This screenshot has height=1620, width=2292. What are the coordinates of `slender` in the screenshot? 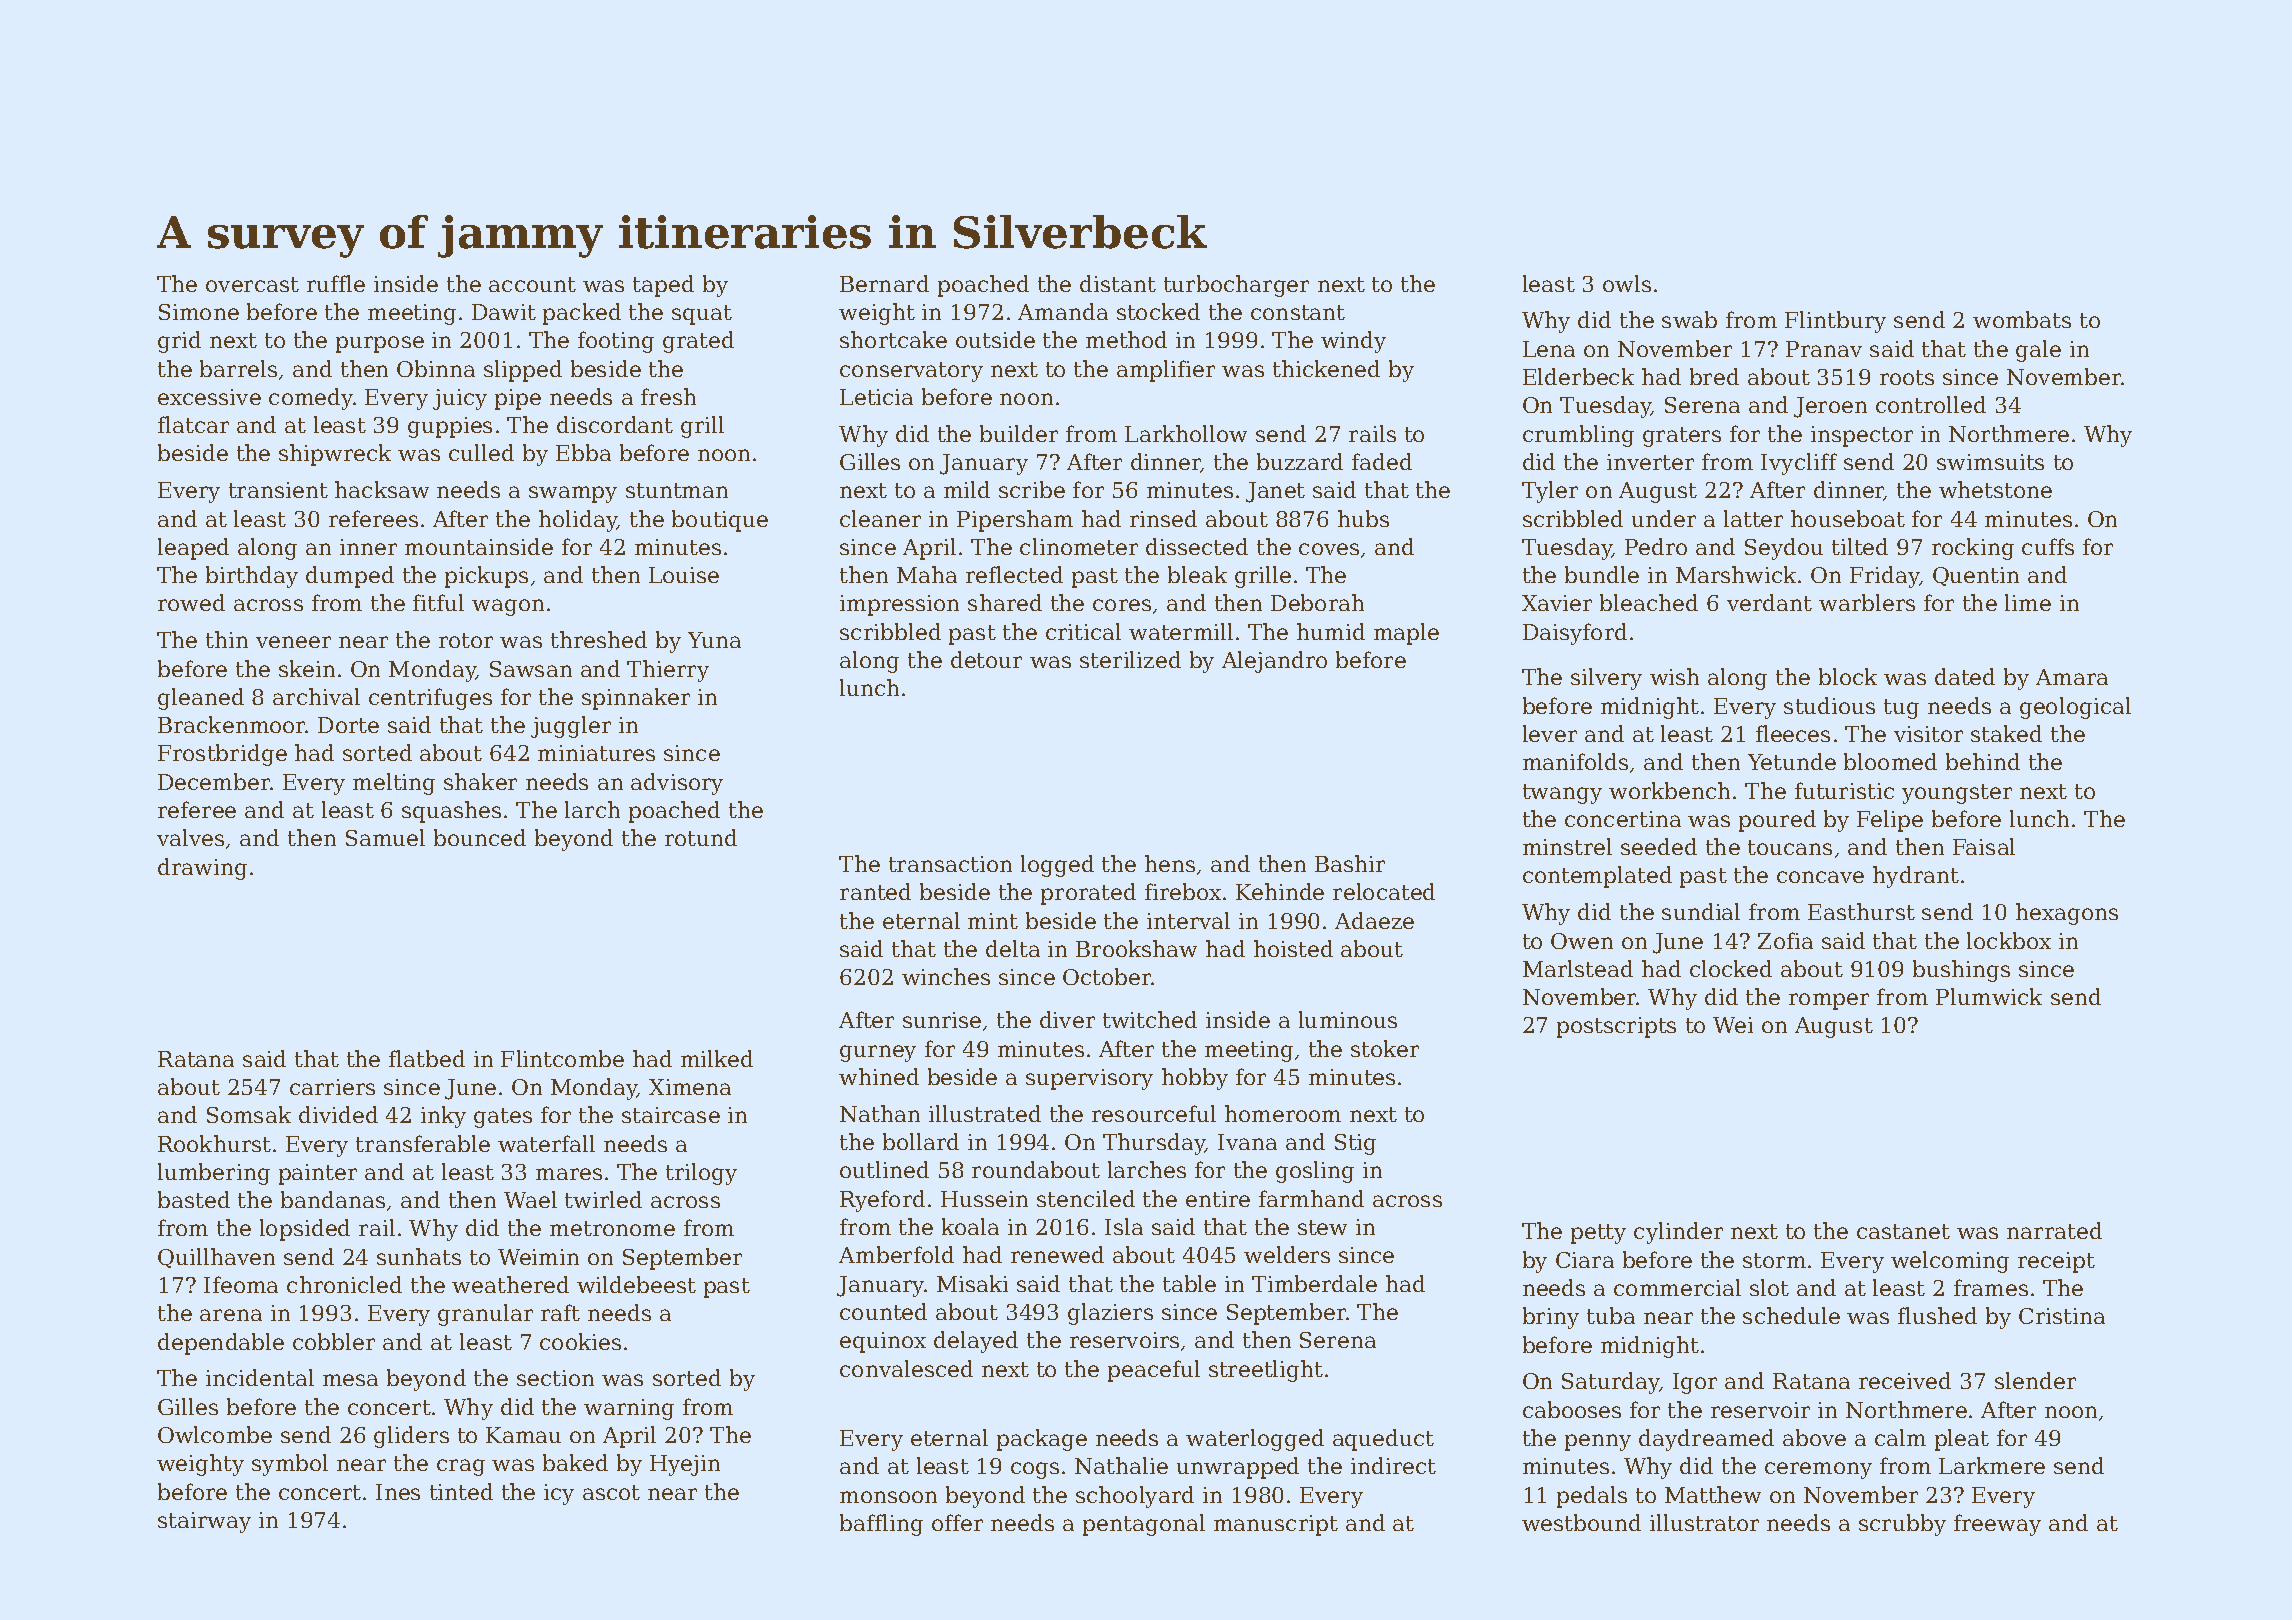 It's located at (2035, 1380).
